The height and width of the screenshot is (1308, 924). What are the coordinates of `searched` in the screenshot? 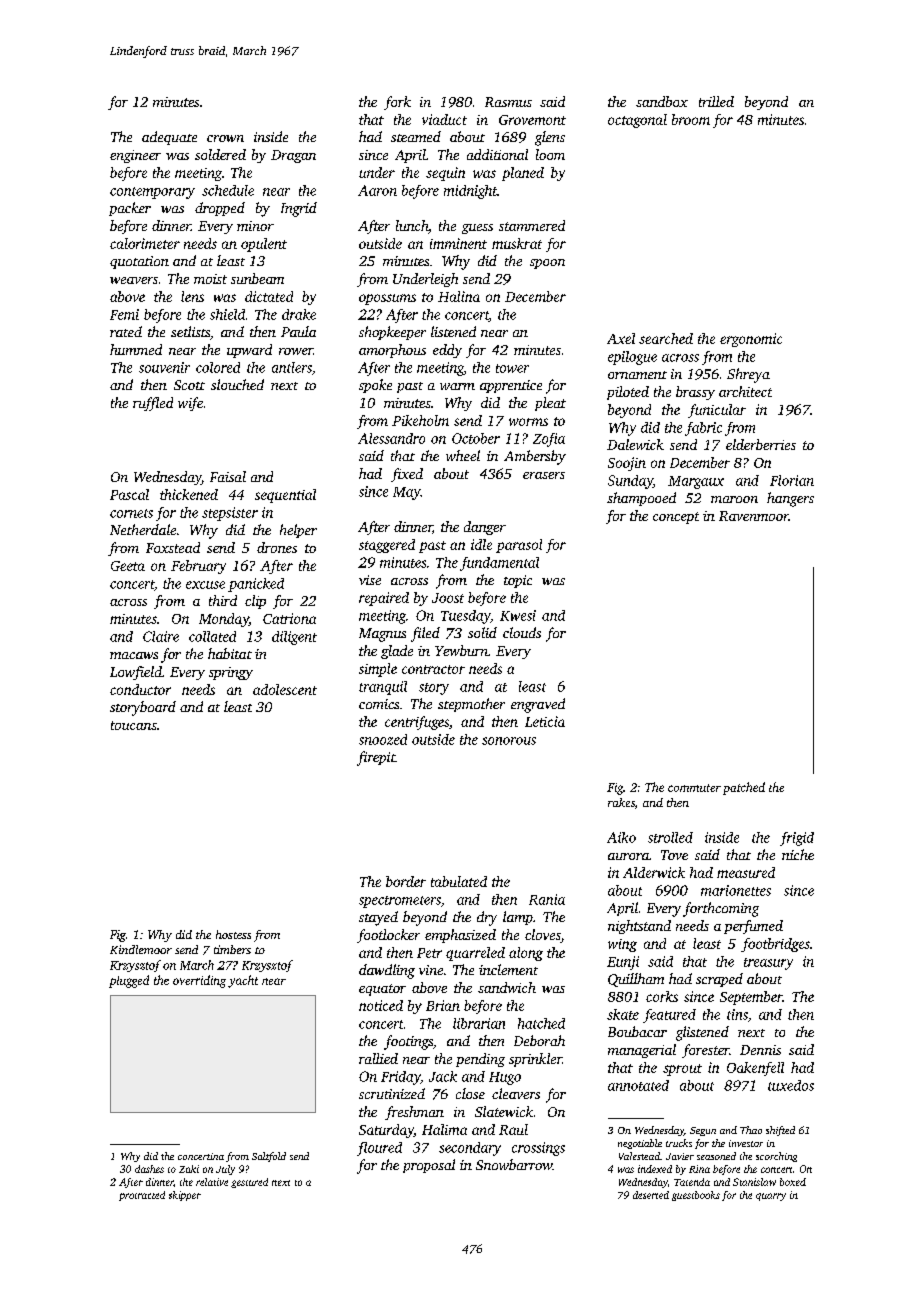 It's located at (666, 338).
